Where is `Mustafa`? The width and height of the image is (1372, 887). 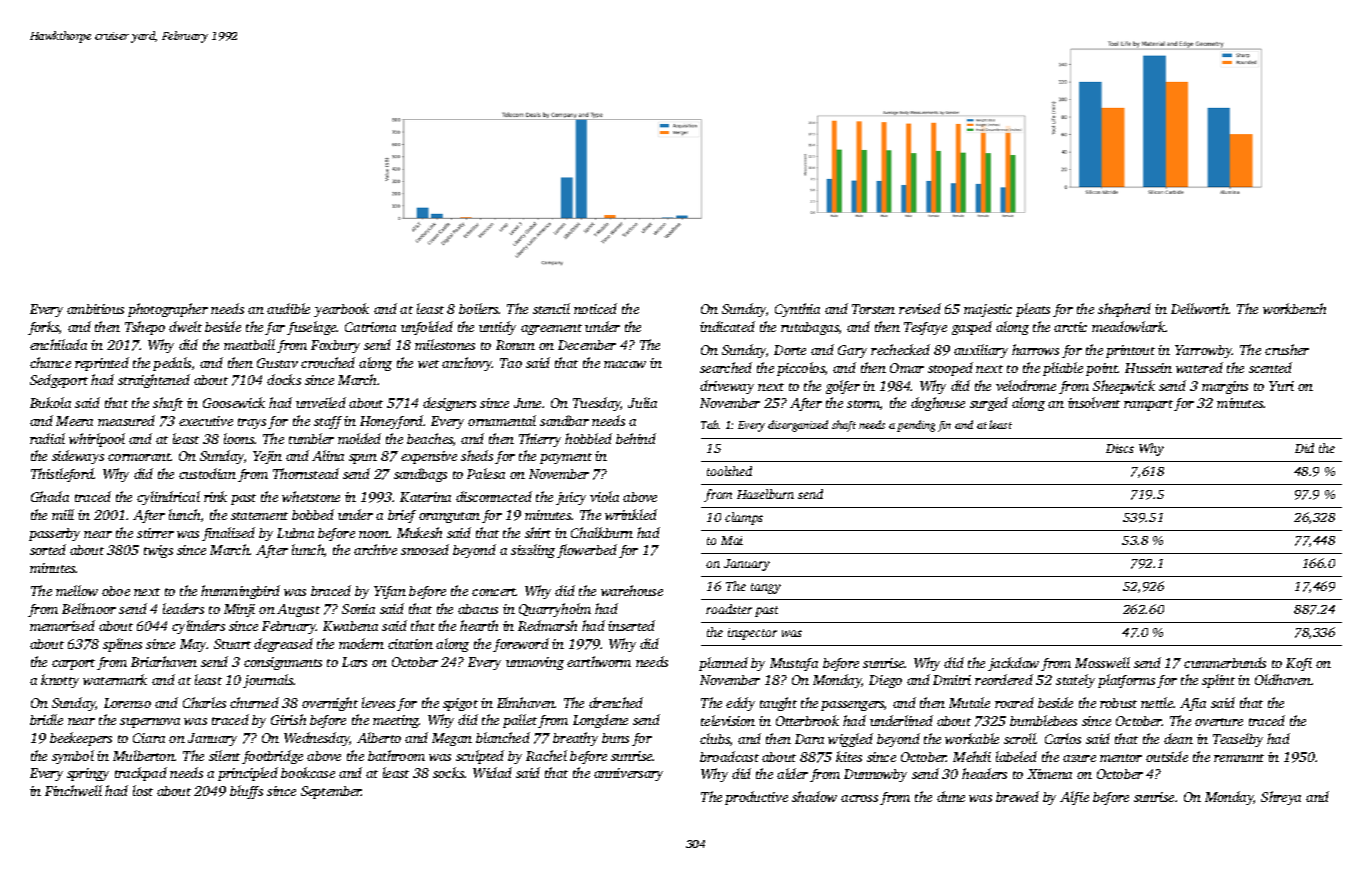
Mustafa is located at coordinates (794, 664).
